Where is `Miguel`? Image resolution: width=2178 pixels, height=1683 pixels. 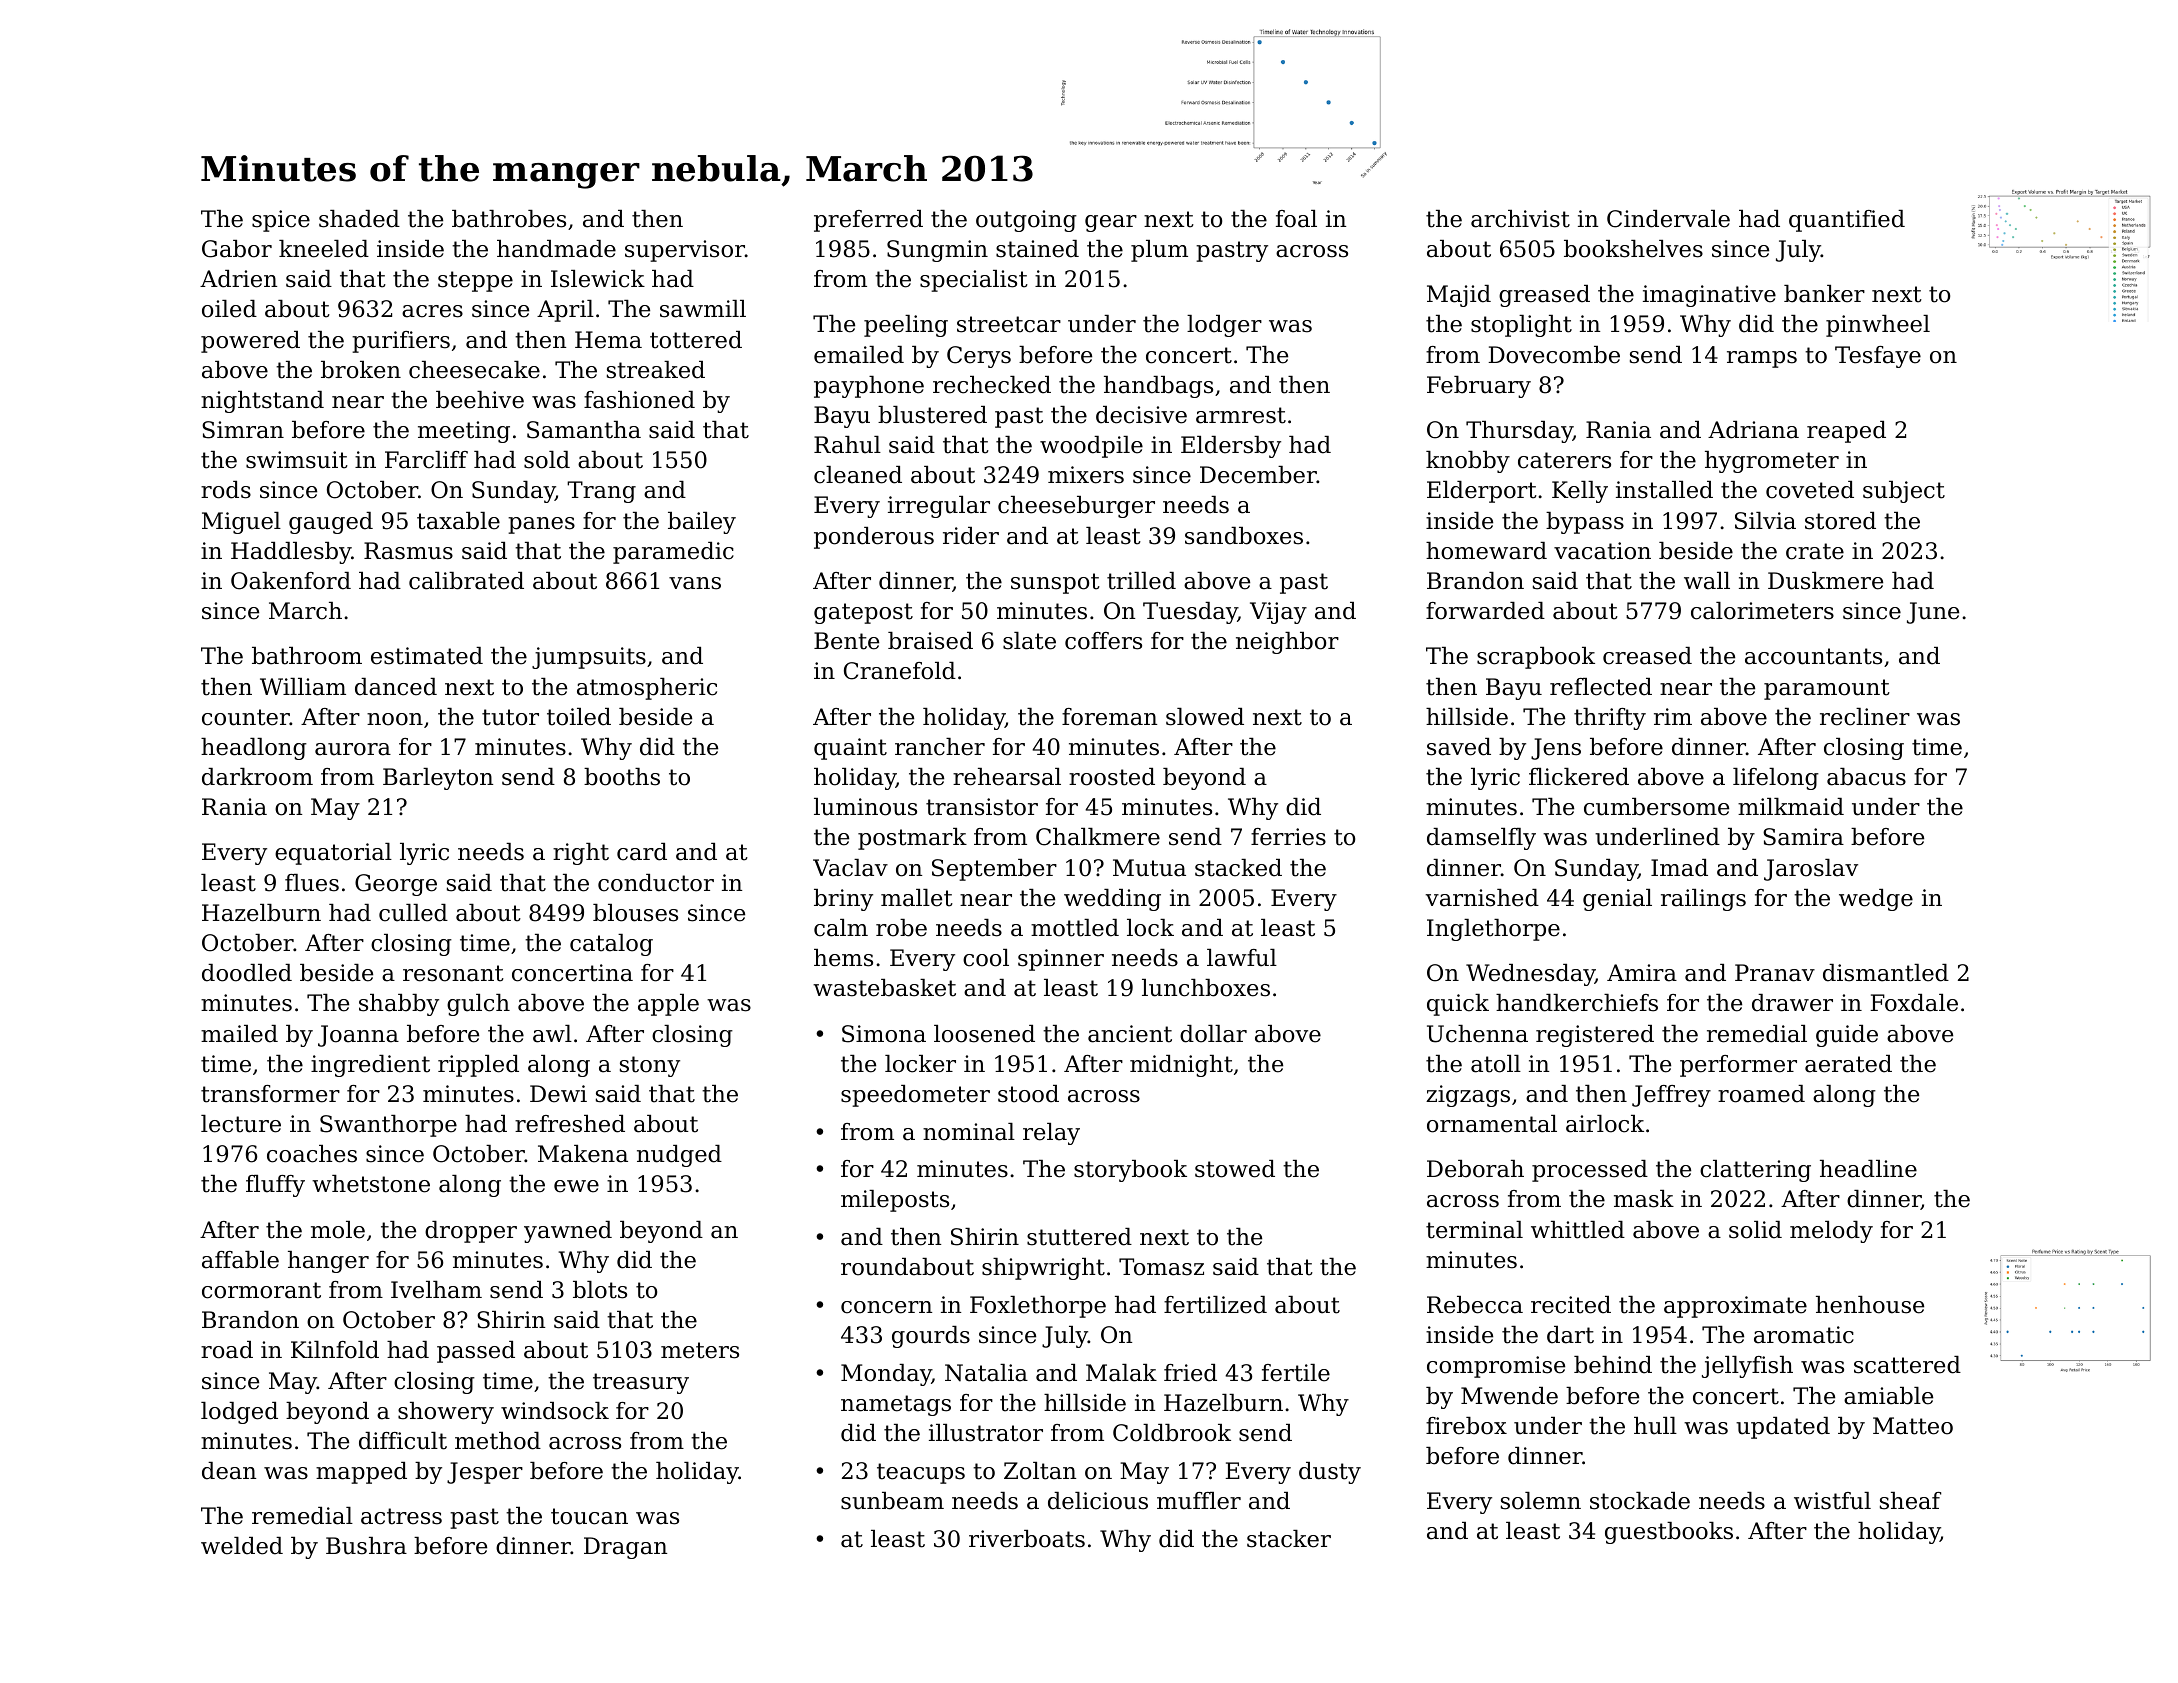
Miguel is located at coordinates (241, 523).
